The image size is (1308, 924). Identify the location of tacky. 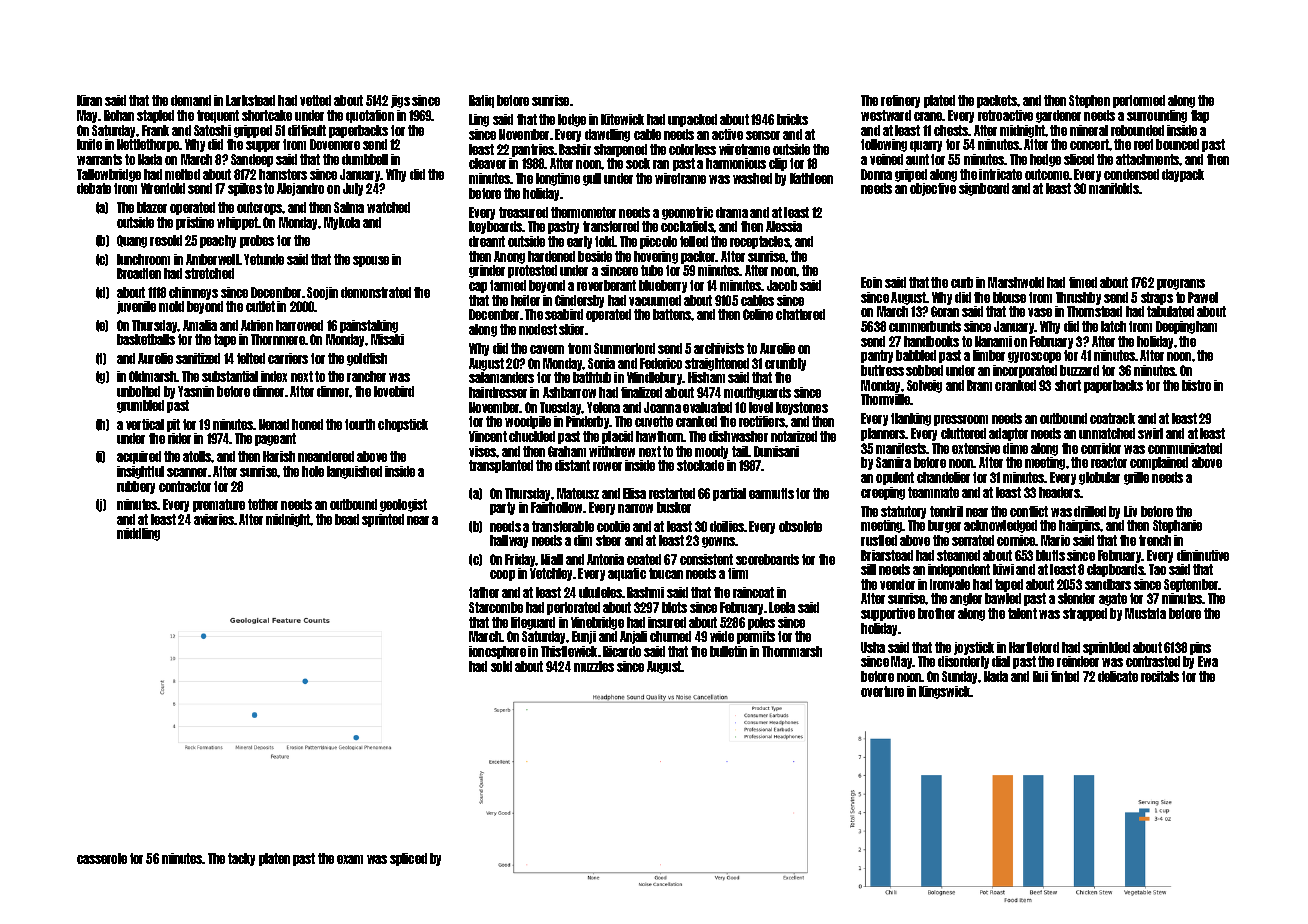
(241, 859).
